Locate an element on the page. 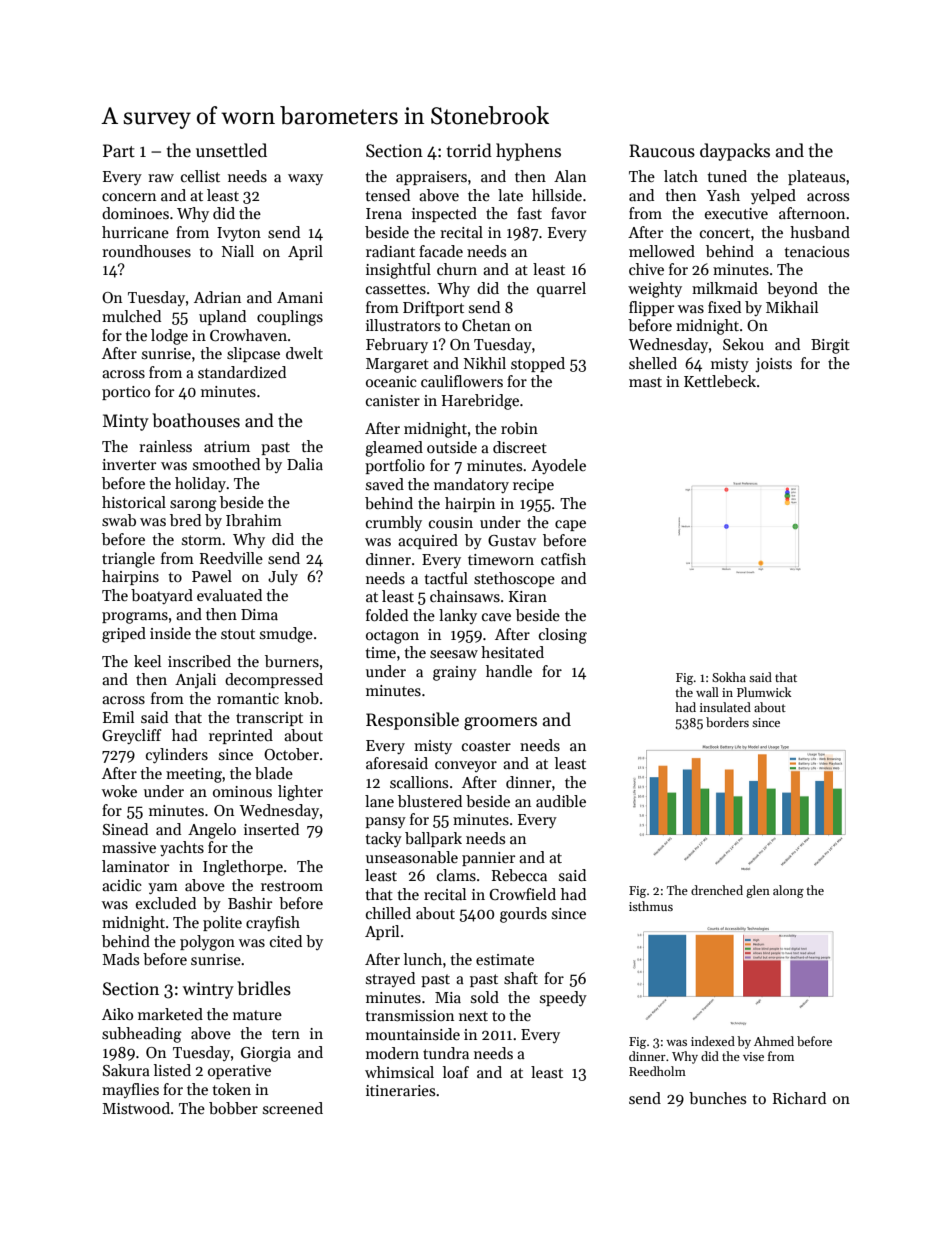  joists is located at coordinates (773, 365).
